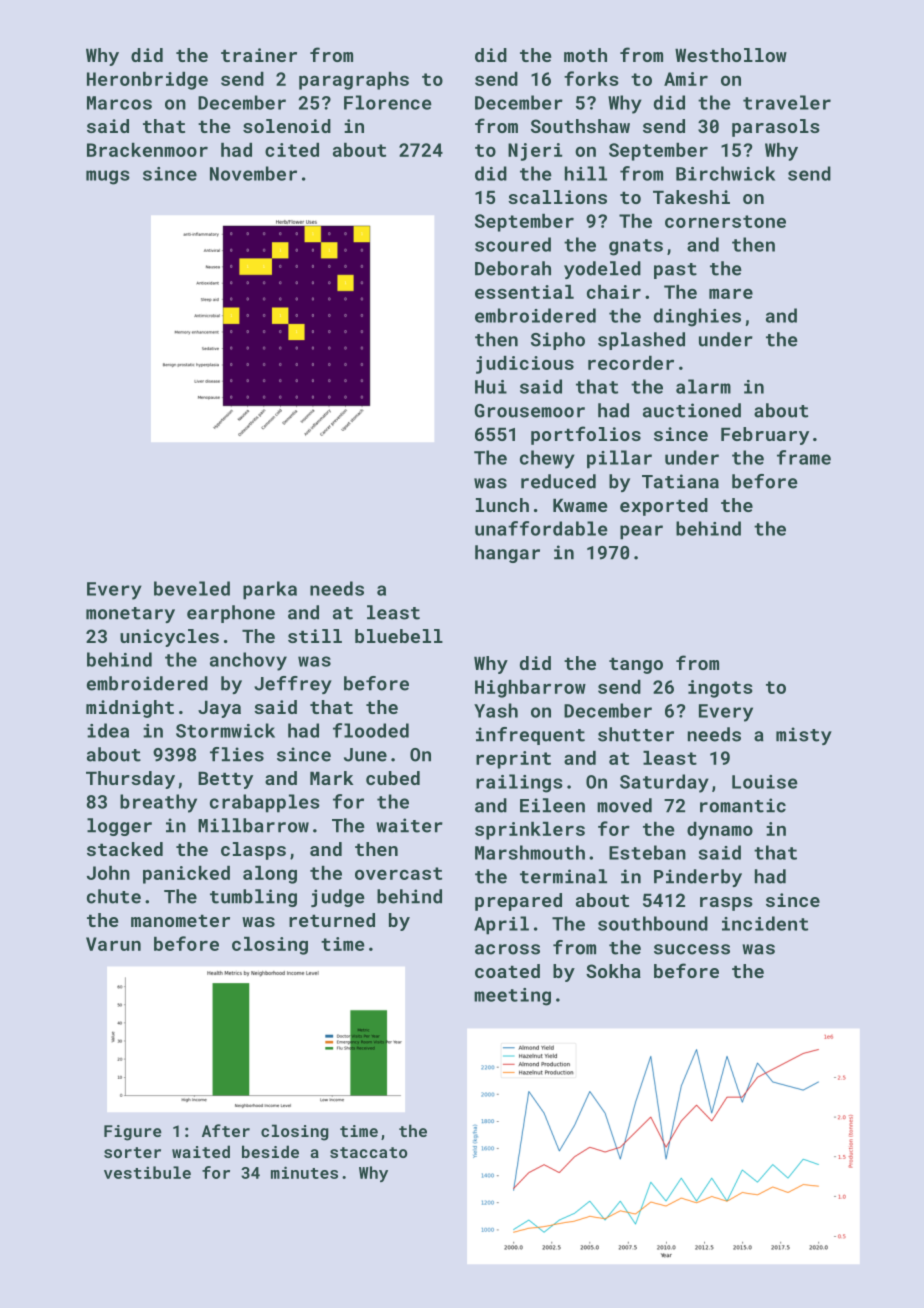 The width and height of the image is (924, 1308). Describe the element at coordinates (108, 177) in the image. I see `mugs` at that location.
